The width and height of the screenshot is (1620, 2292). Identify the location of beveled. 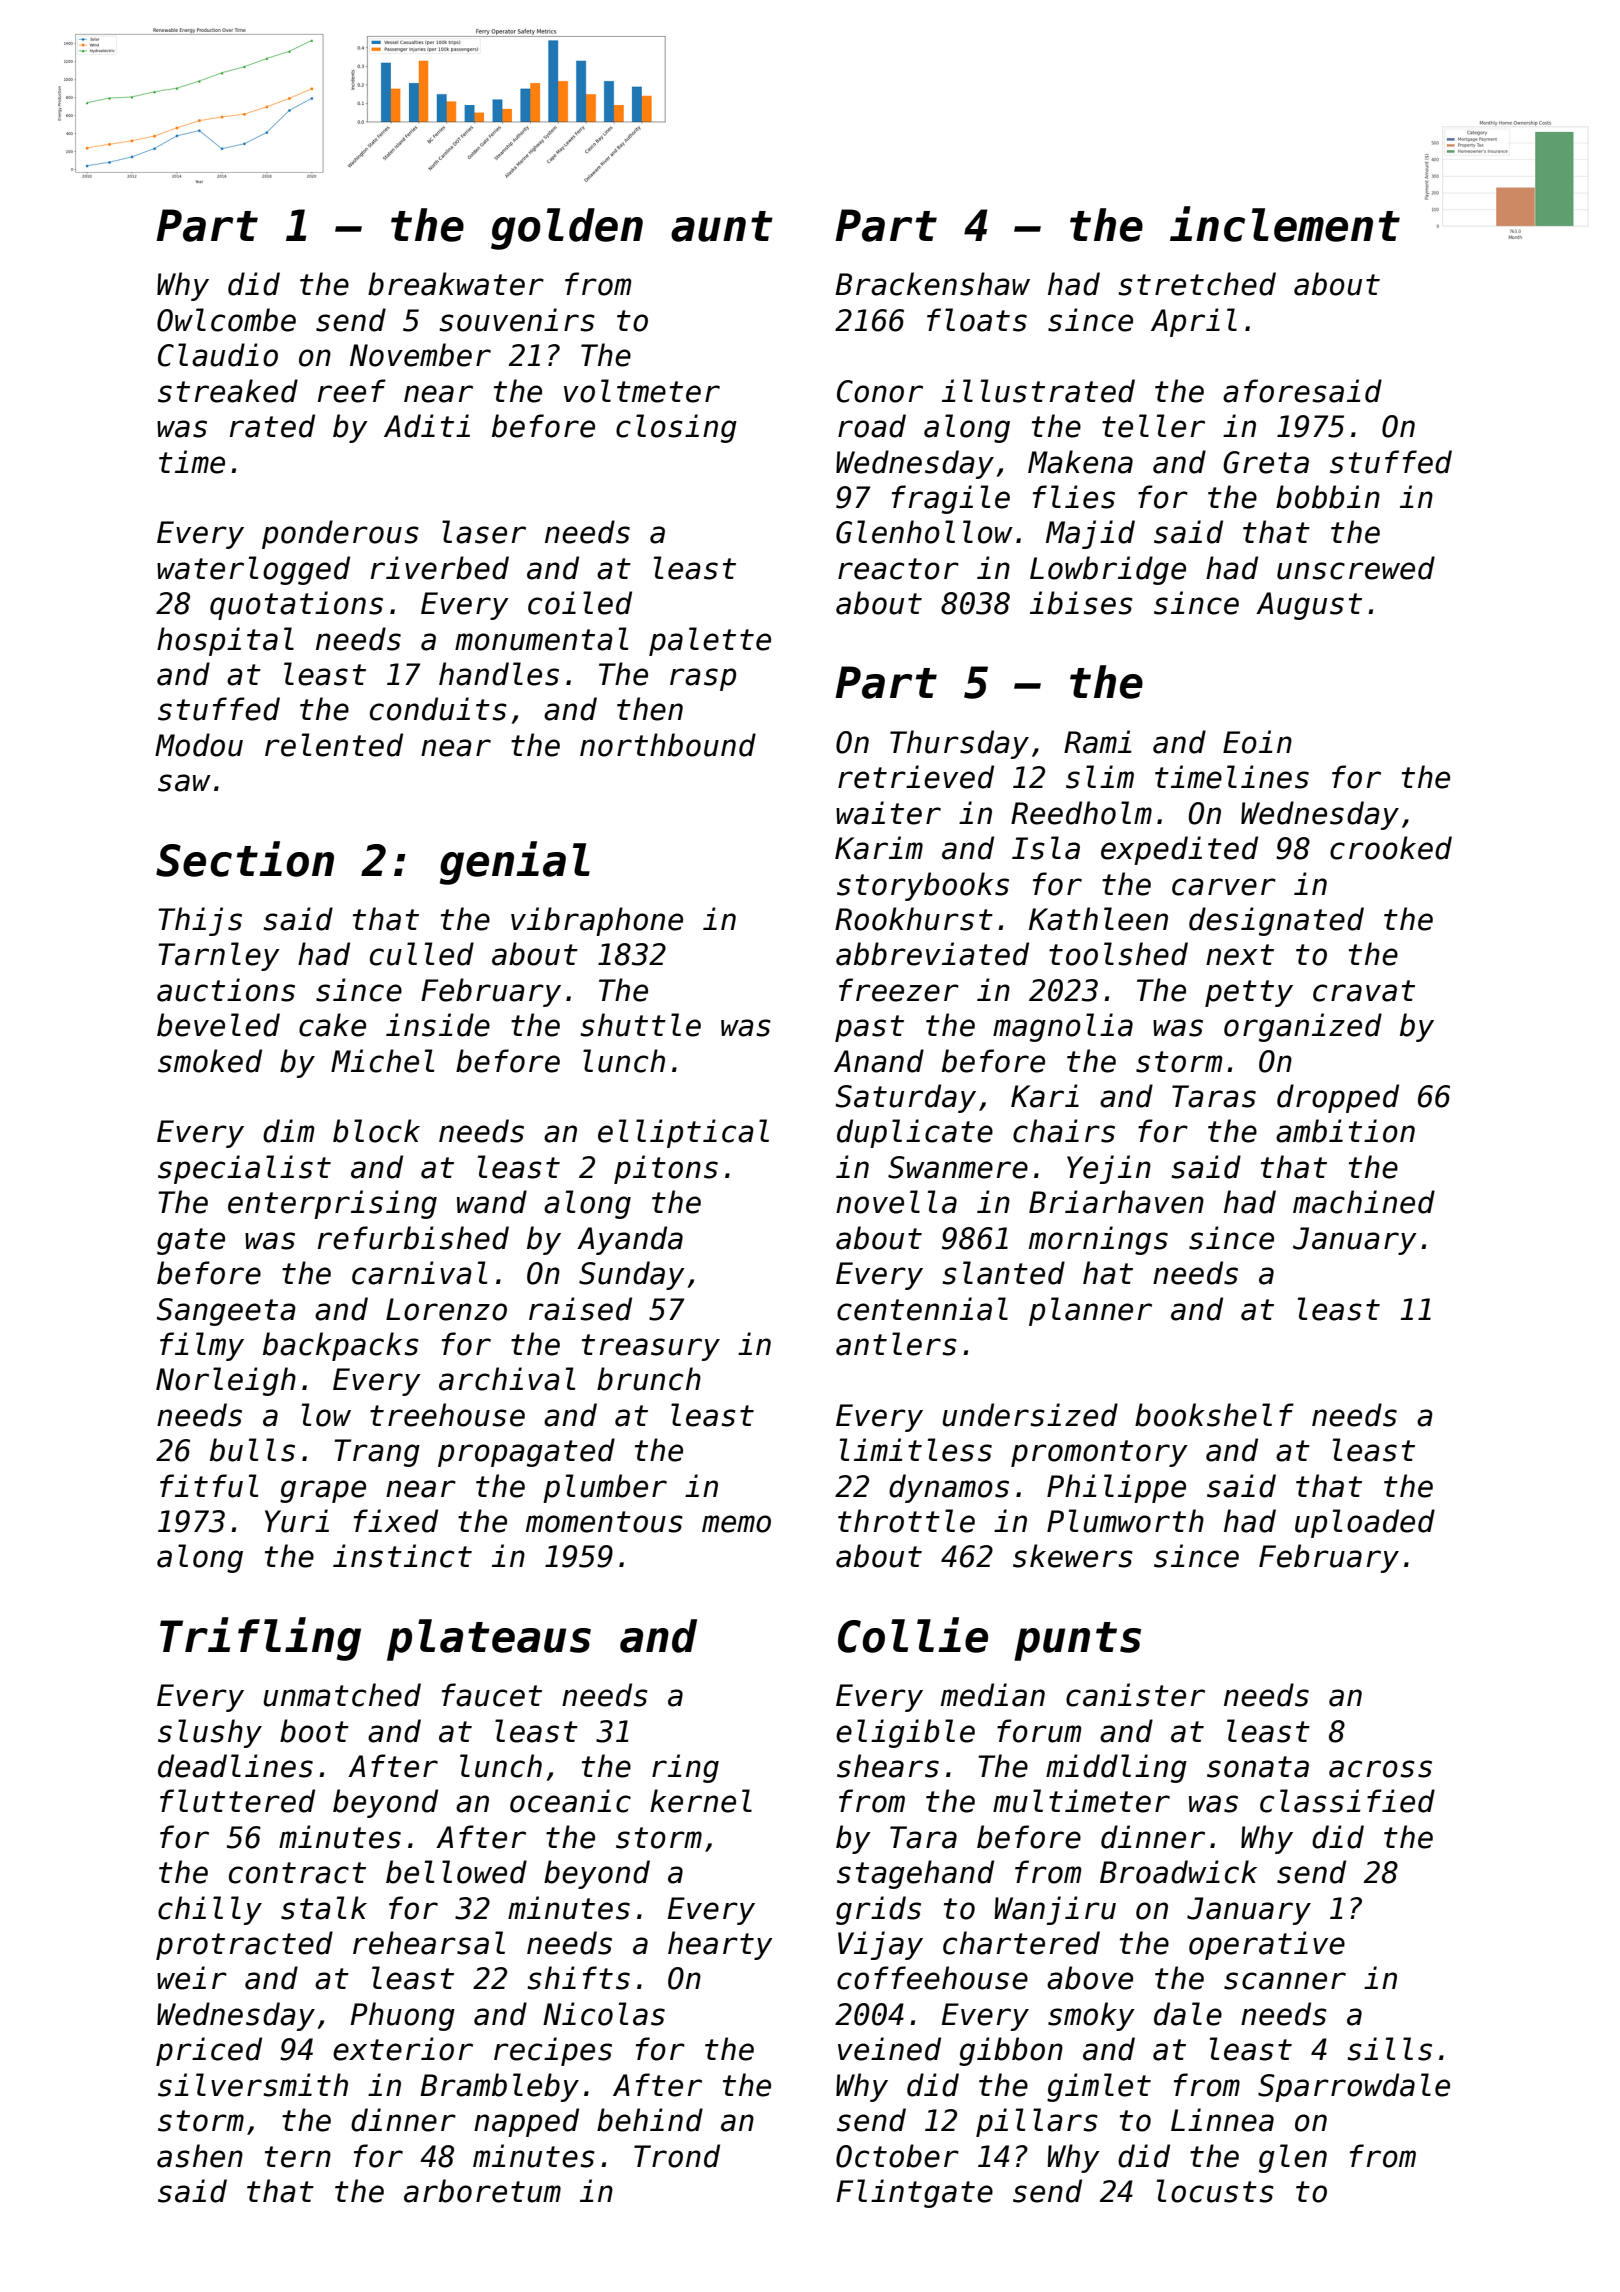
(218, 1025).
